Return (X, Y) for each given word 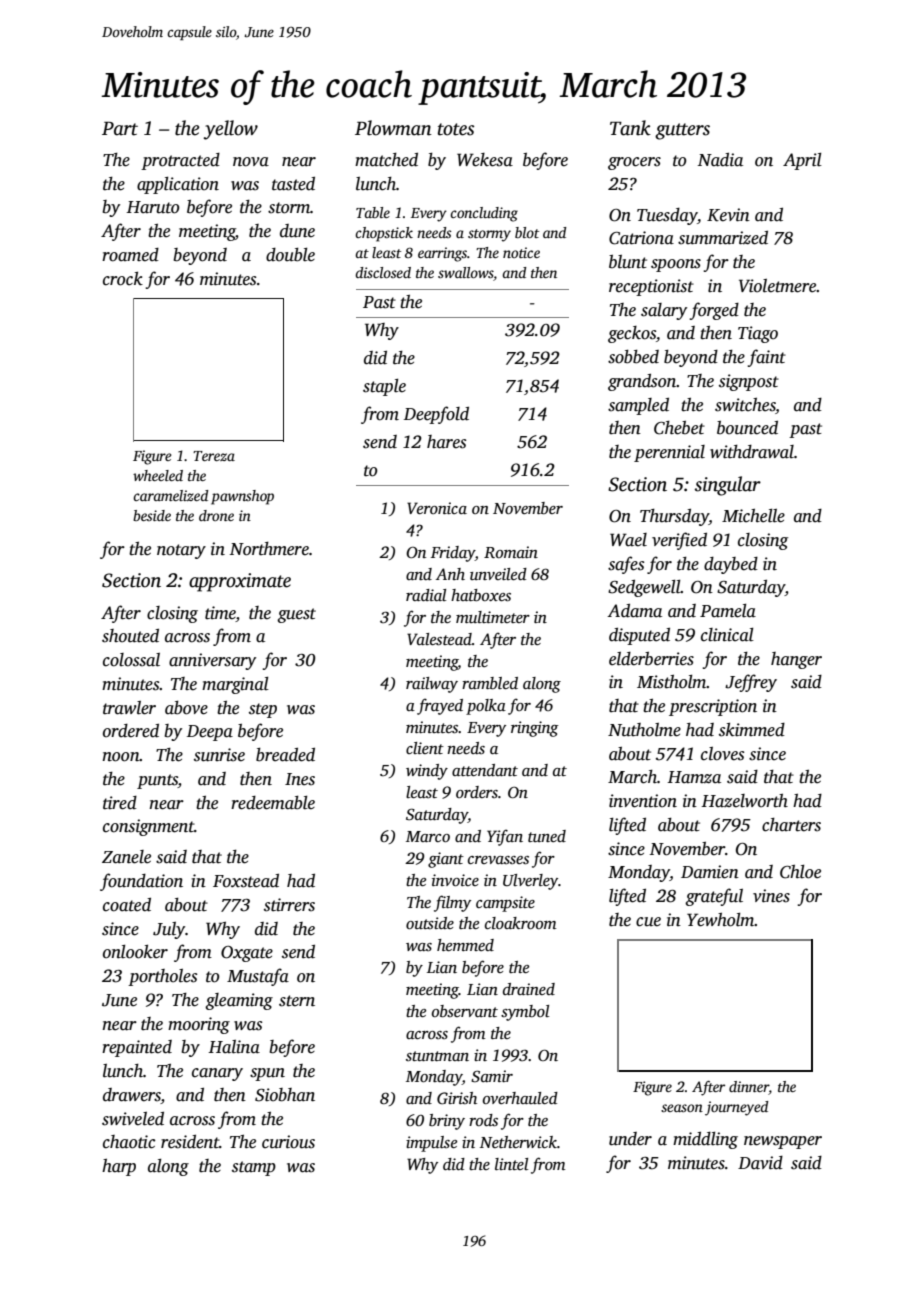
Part (120, 129)
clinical (727, 635)
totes (456, 129)
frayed (440, 706)
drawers (132, 1096)
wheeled (158, 475)
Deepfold (436, 415)
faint (767, 358)
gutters (682, 131)
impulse (431, 1144)
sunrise (219, 755)
